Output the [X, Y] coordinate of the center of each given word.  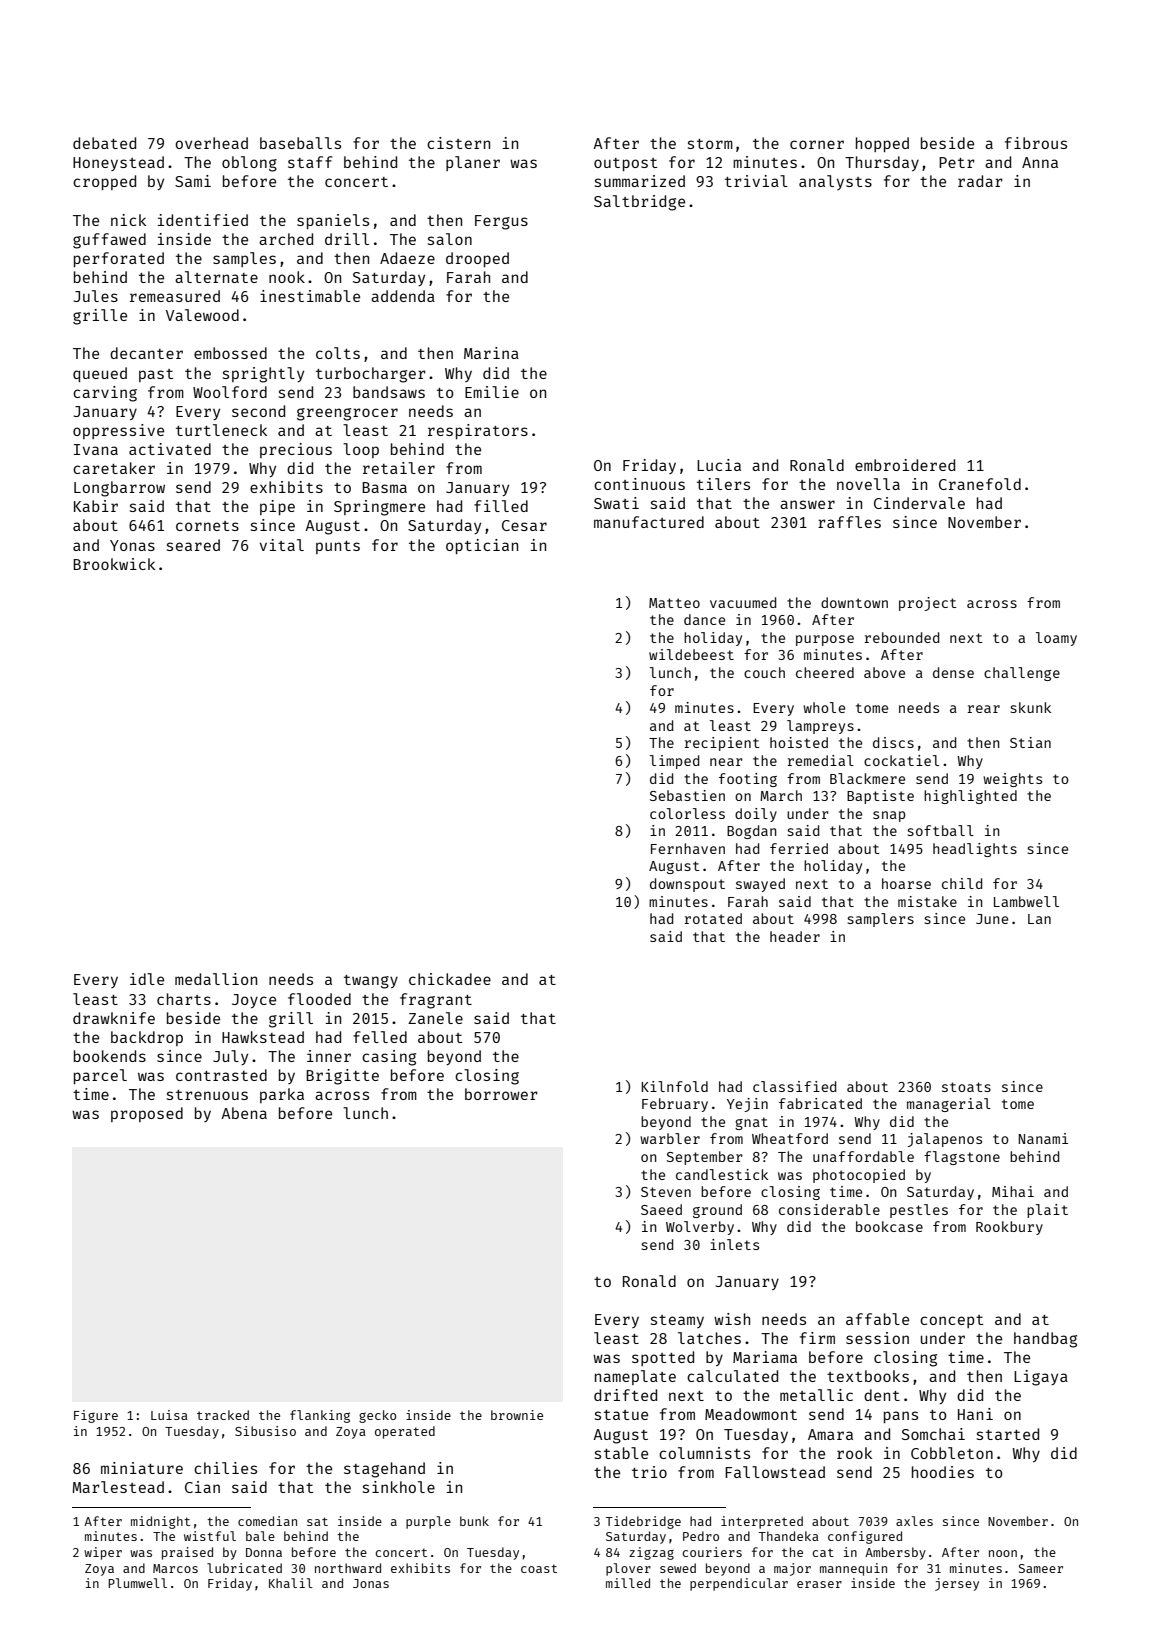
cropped [104, 182]
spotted [663, 1358]
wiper [103, 1553]
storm [710, 144]
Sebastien [687, 795]
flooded [319, 999]
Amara [830, 1434]
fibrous [1036, 143]
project [928, 604]
